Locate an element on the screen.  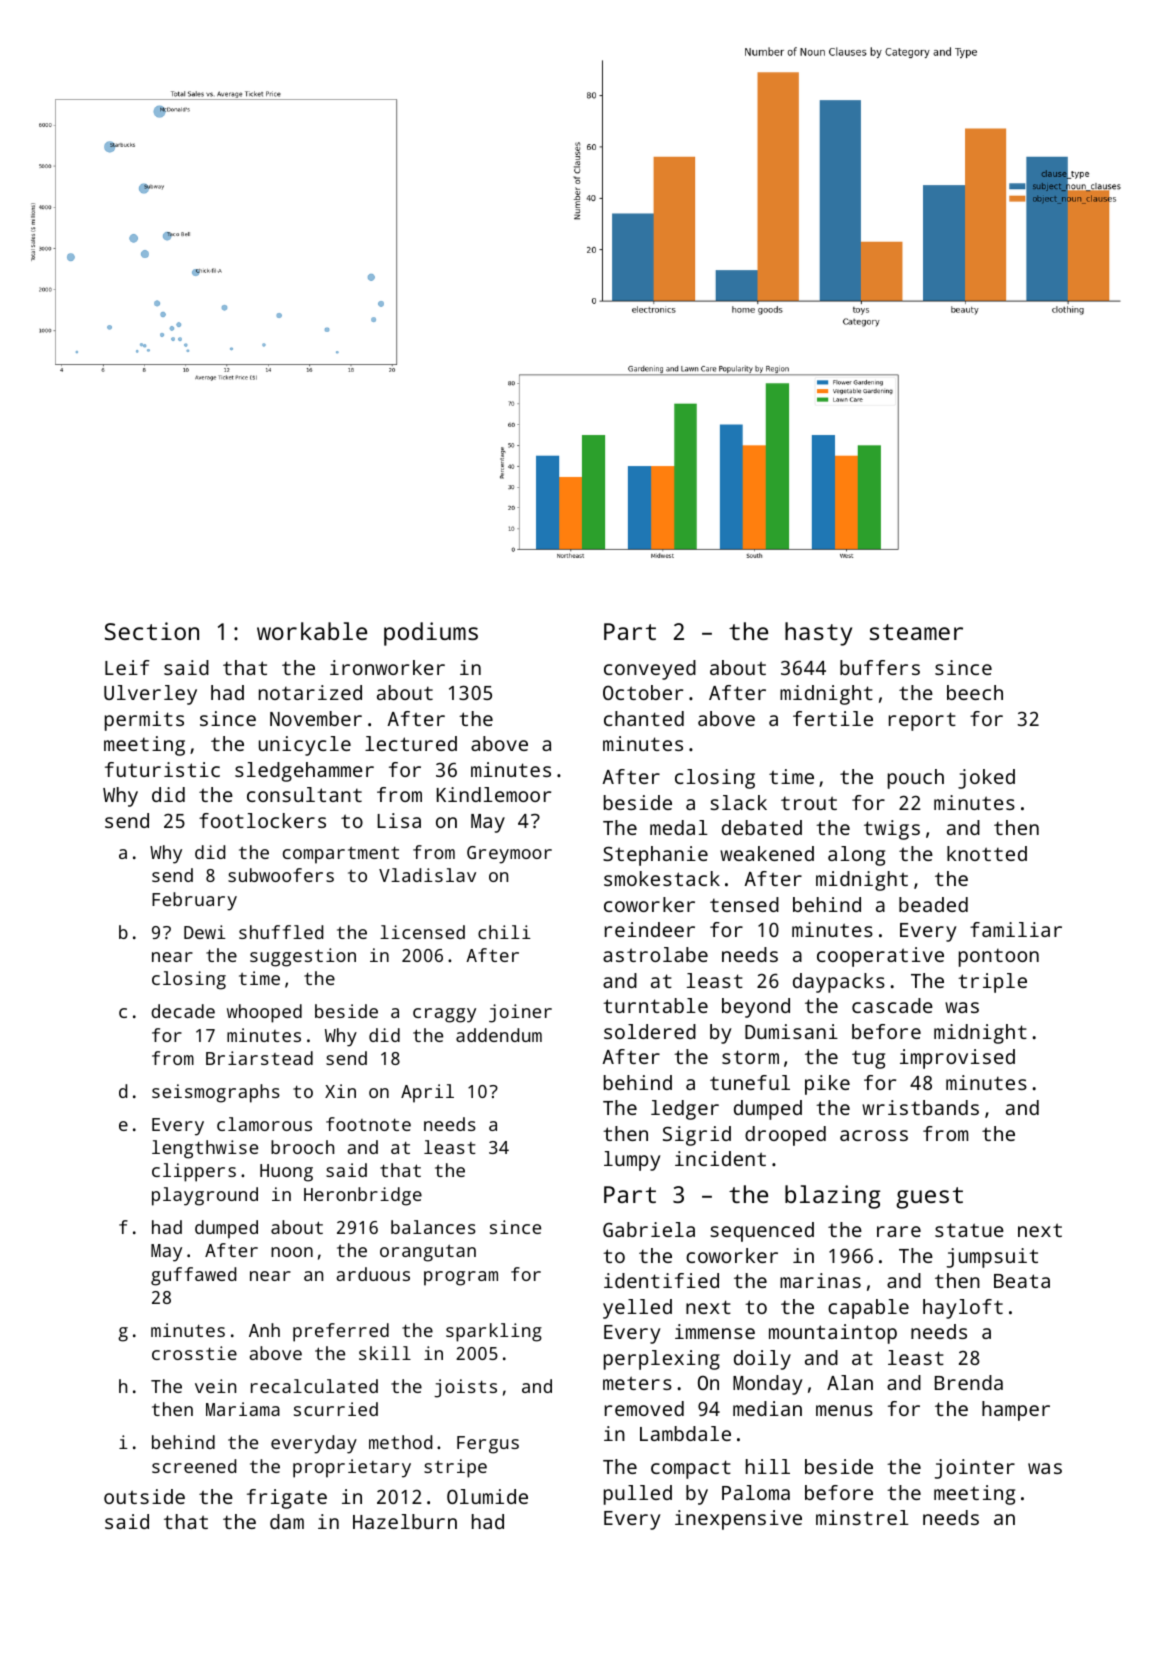
identified is located at coordinates (661, 1280).
